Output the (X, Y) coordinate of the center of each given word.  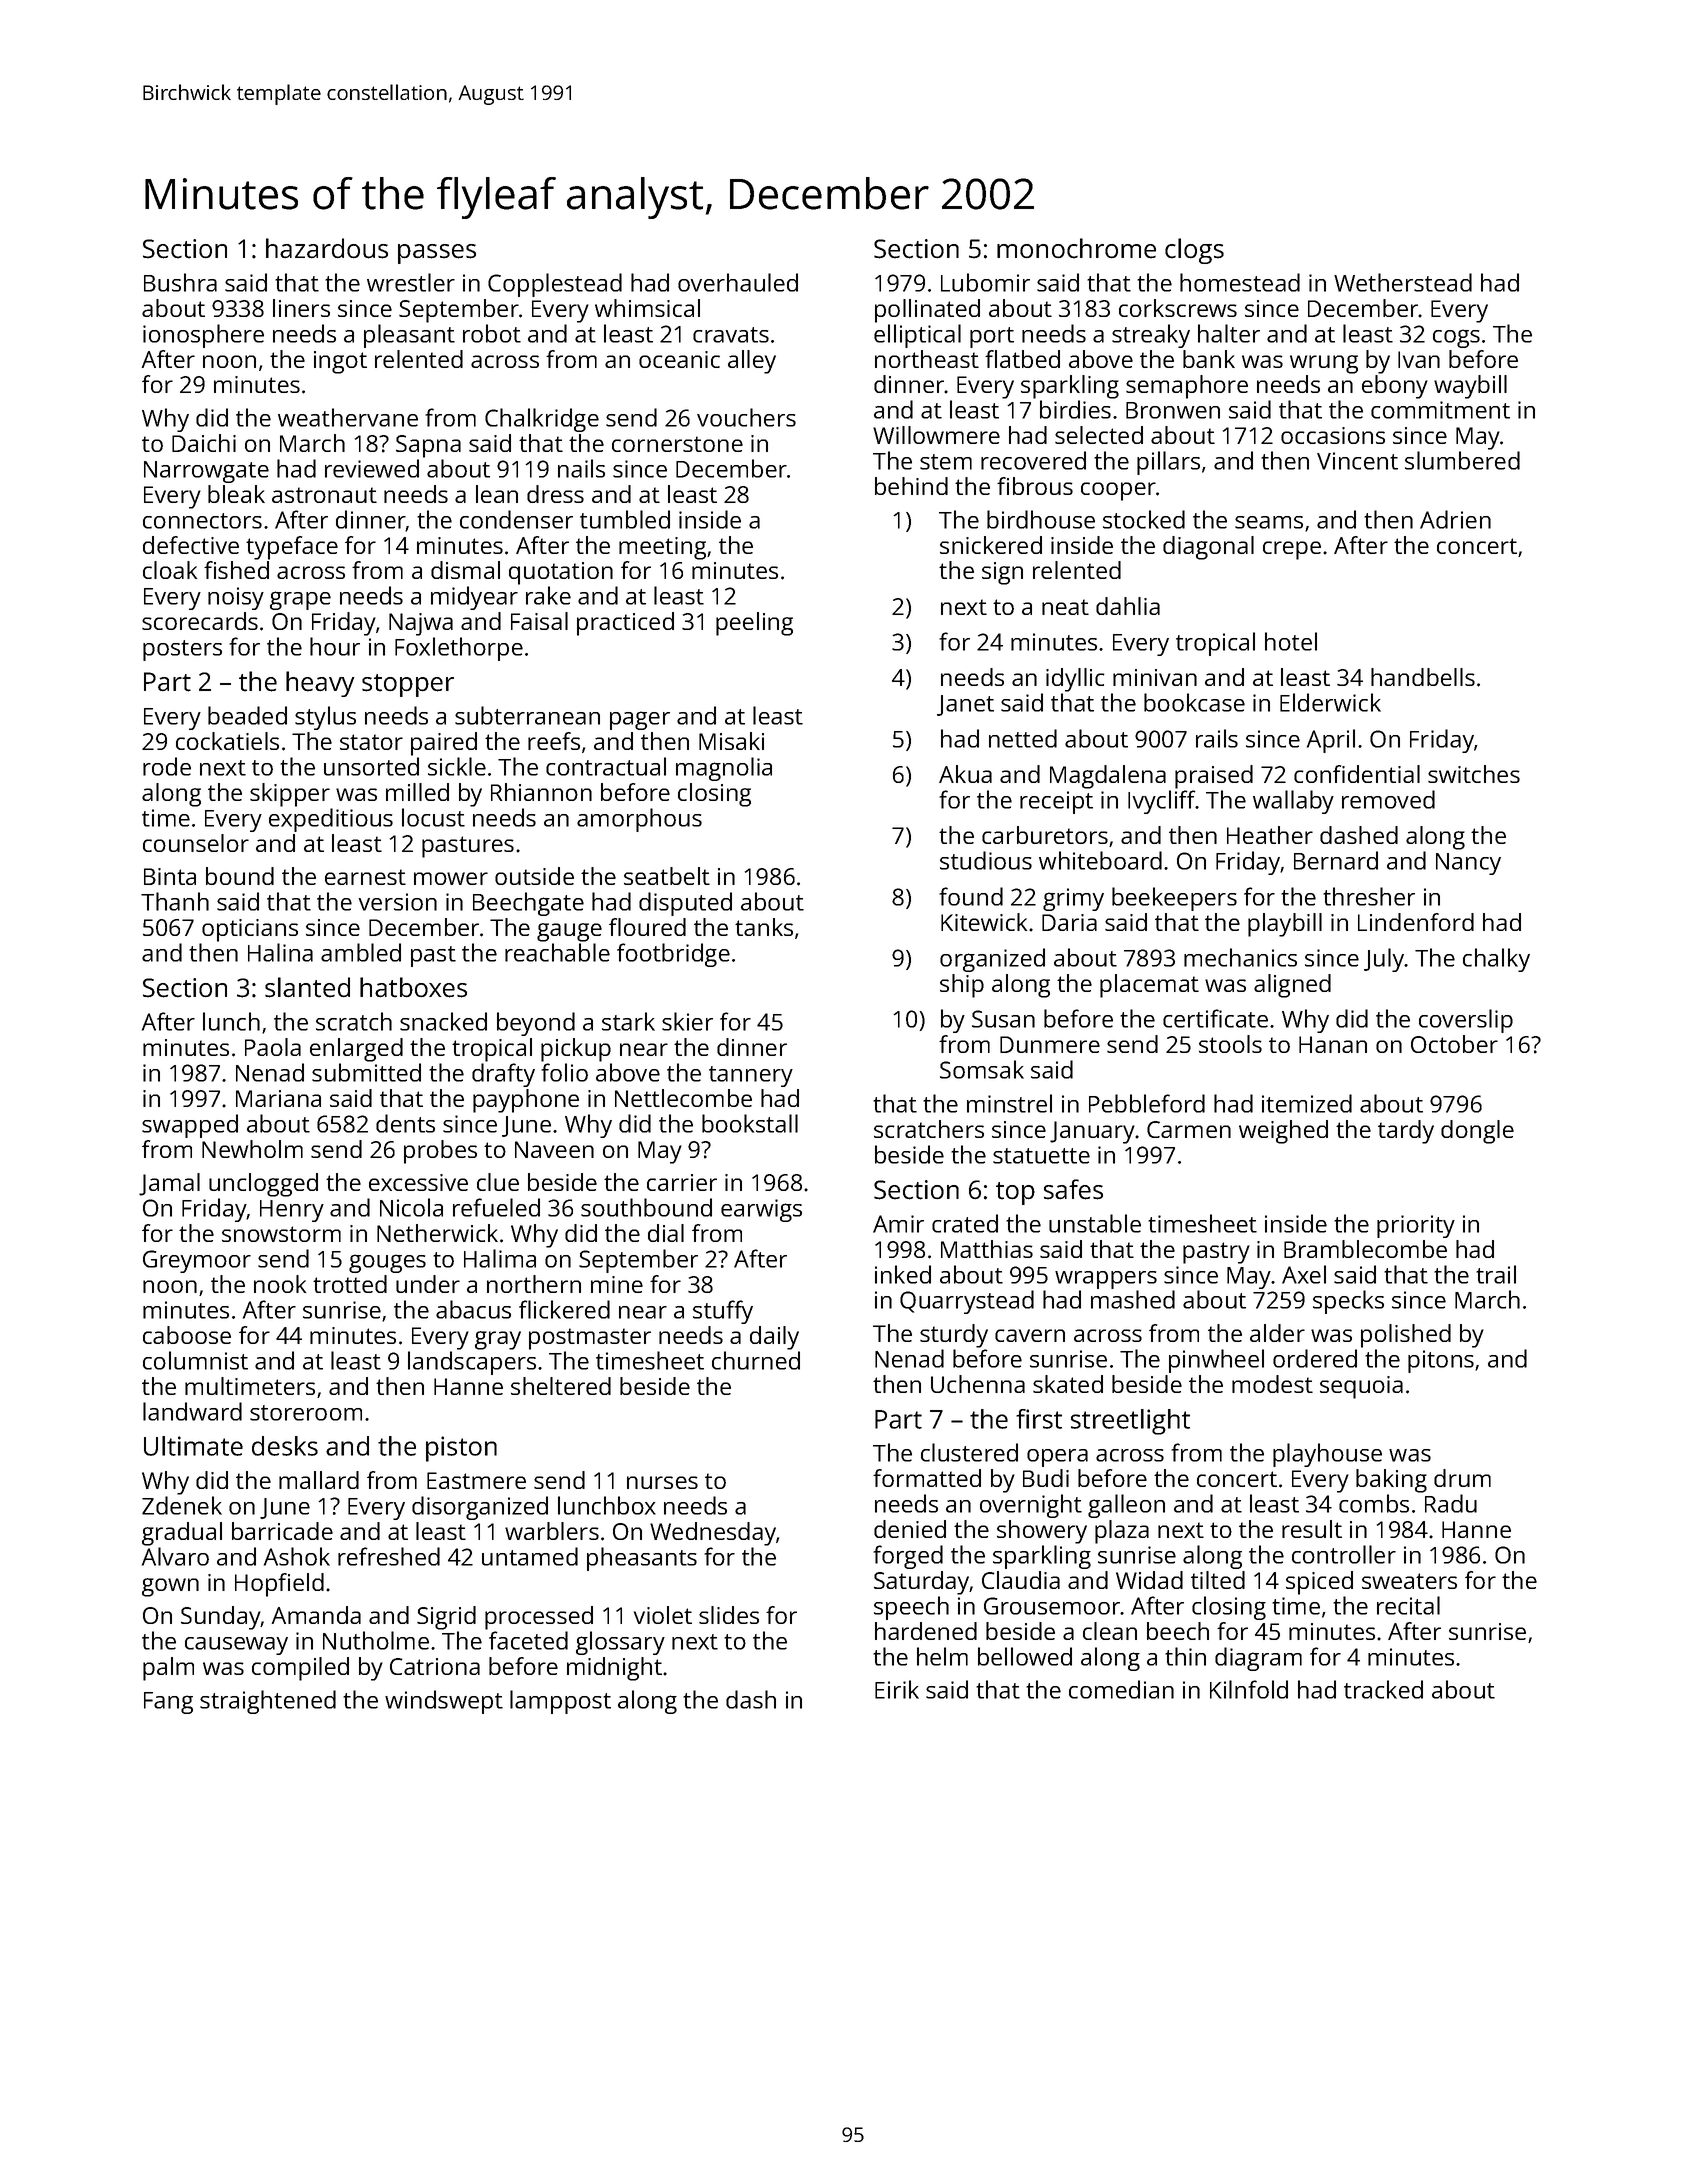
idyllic (1075, 680)
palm (168, 1669)
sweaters (1409, 1581)
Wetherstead (1403, 282)
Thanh (175, 901)
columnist (195, 1360)
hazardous (327, 248)
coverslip (1466, 1021)
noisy (236, 598)
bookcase (1194, 702)
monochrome (1076, 248)
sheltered (561, 1386)
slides (729, 1615)
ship (962, 986)
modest (1272, 1384)
